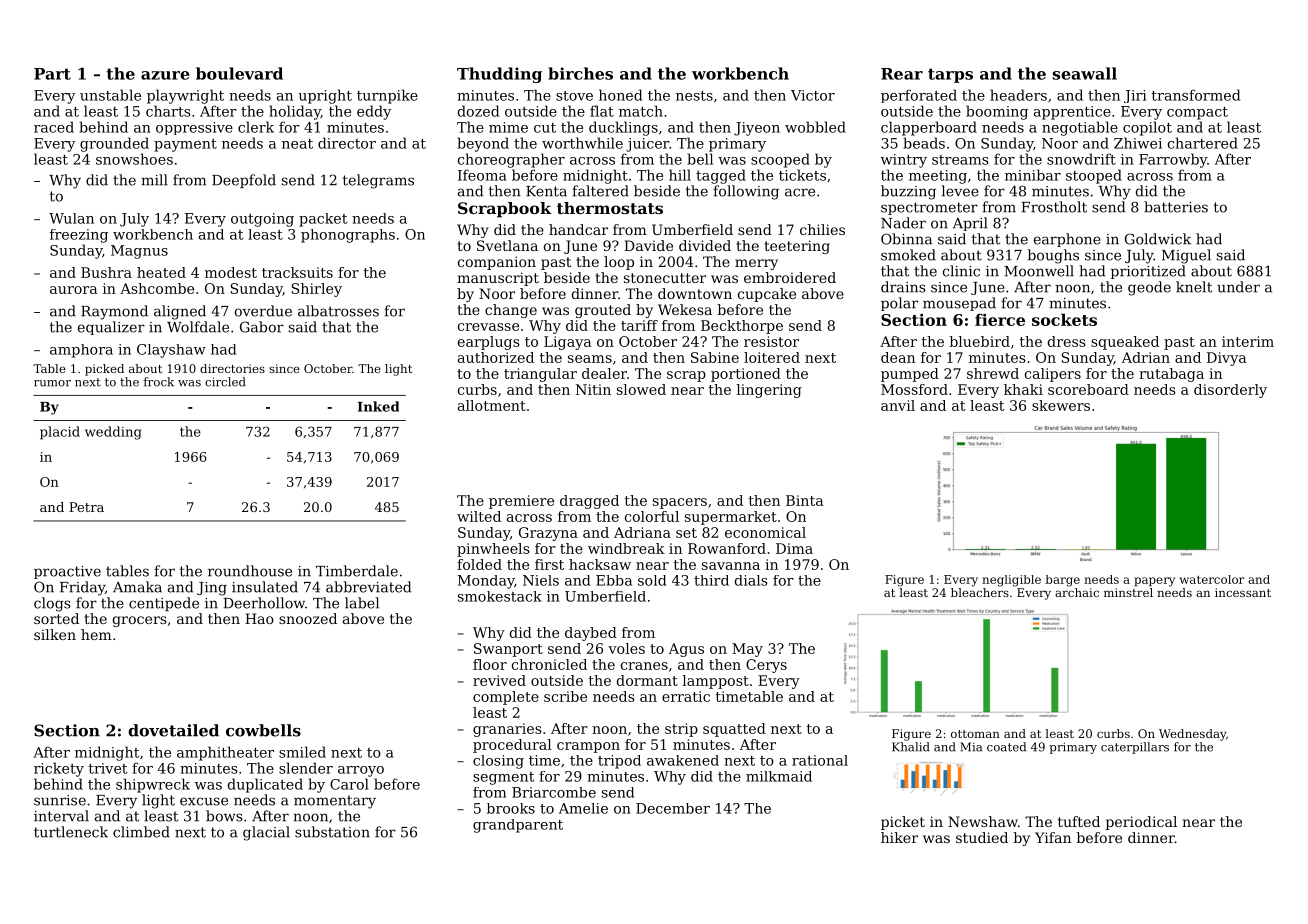  I want to click on Thudding, so click(499, 75).
